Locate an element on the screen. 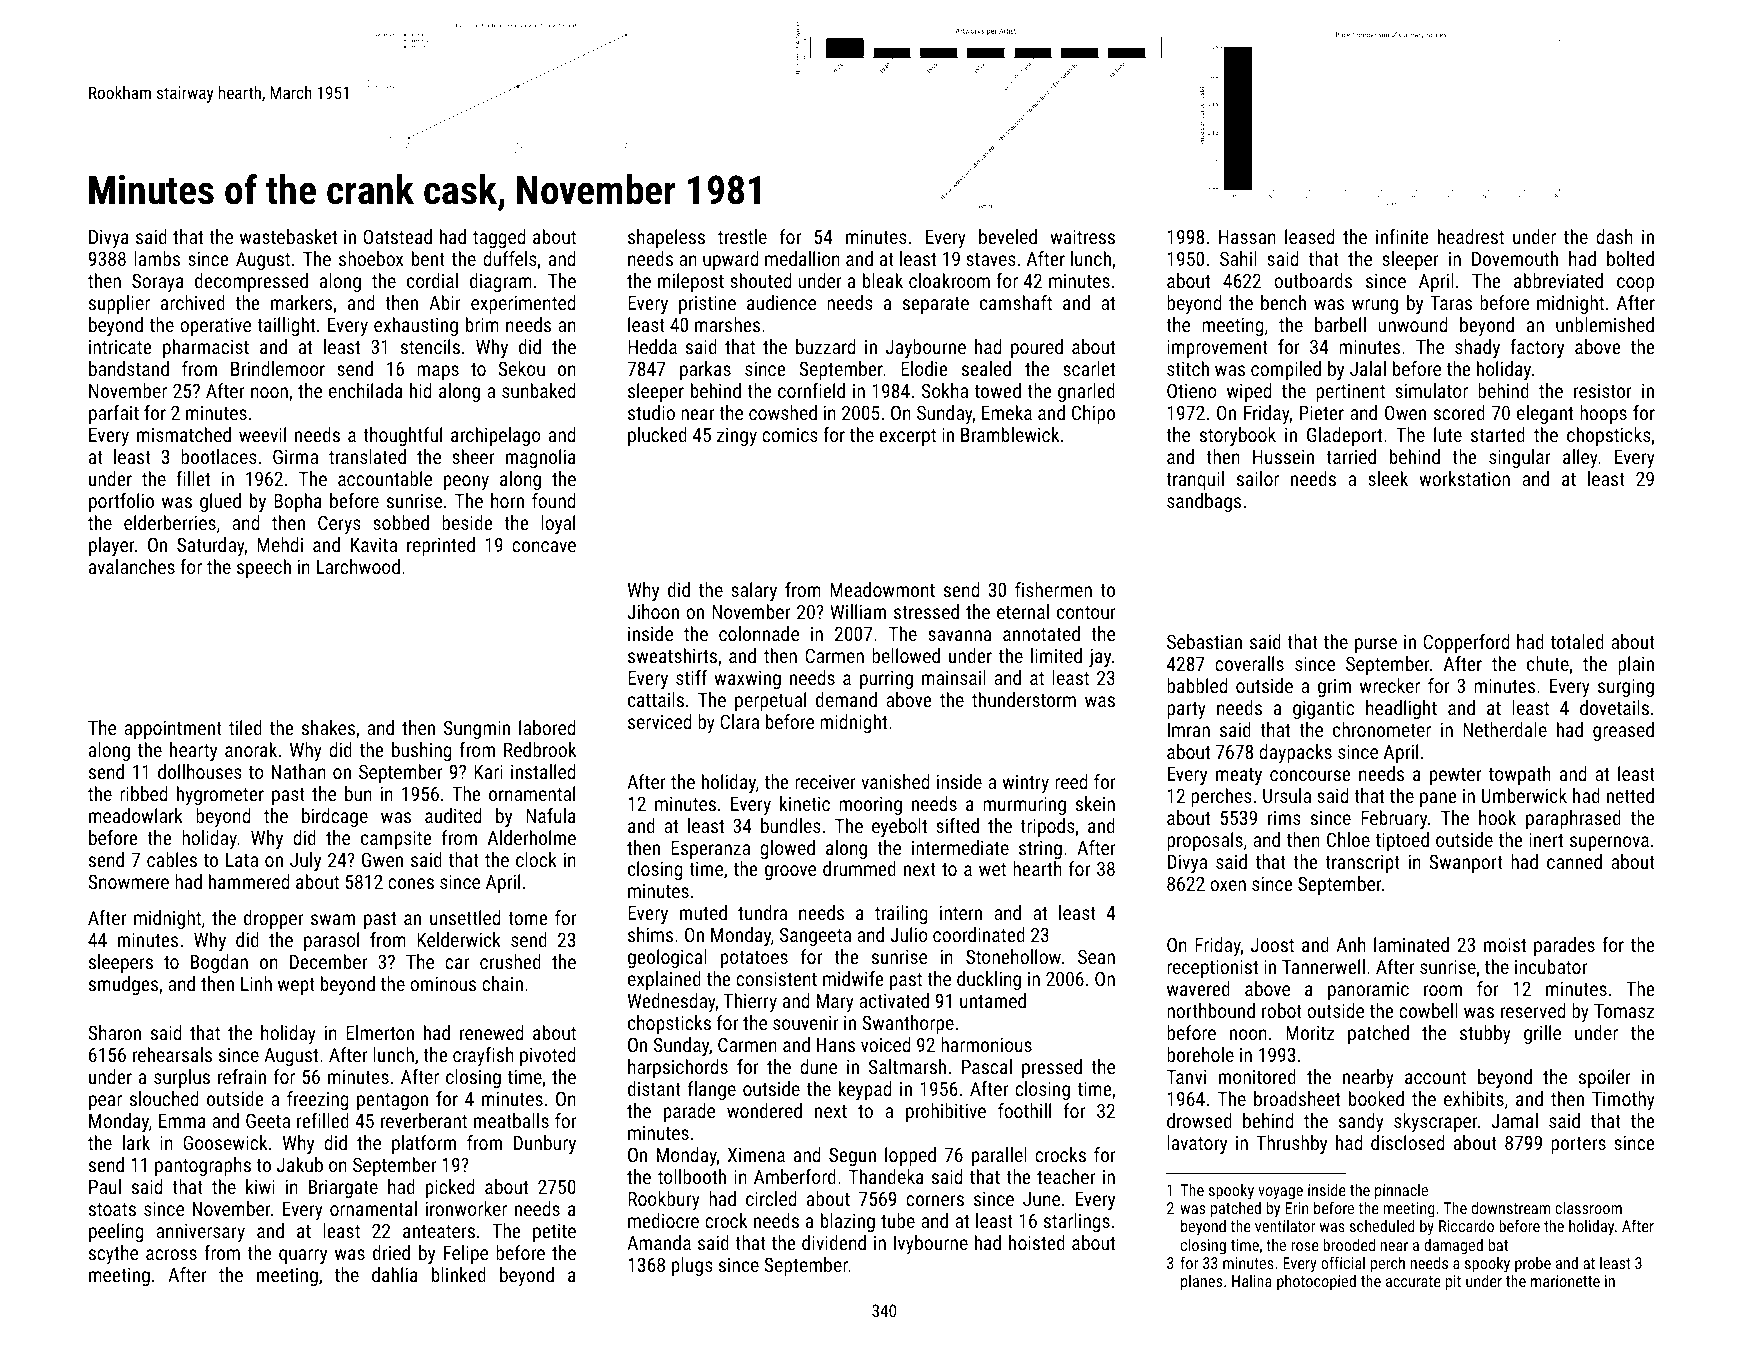 The width and height of the screenshot is (1743, 1347). tranquil is located at coordinates (1195, 480).
